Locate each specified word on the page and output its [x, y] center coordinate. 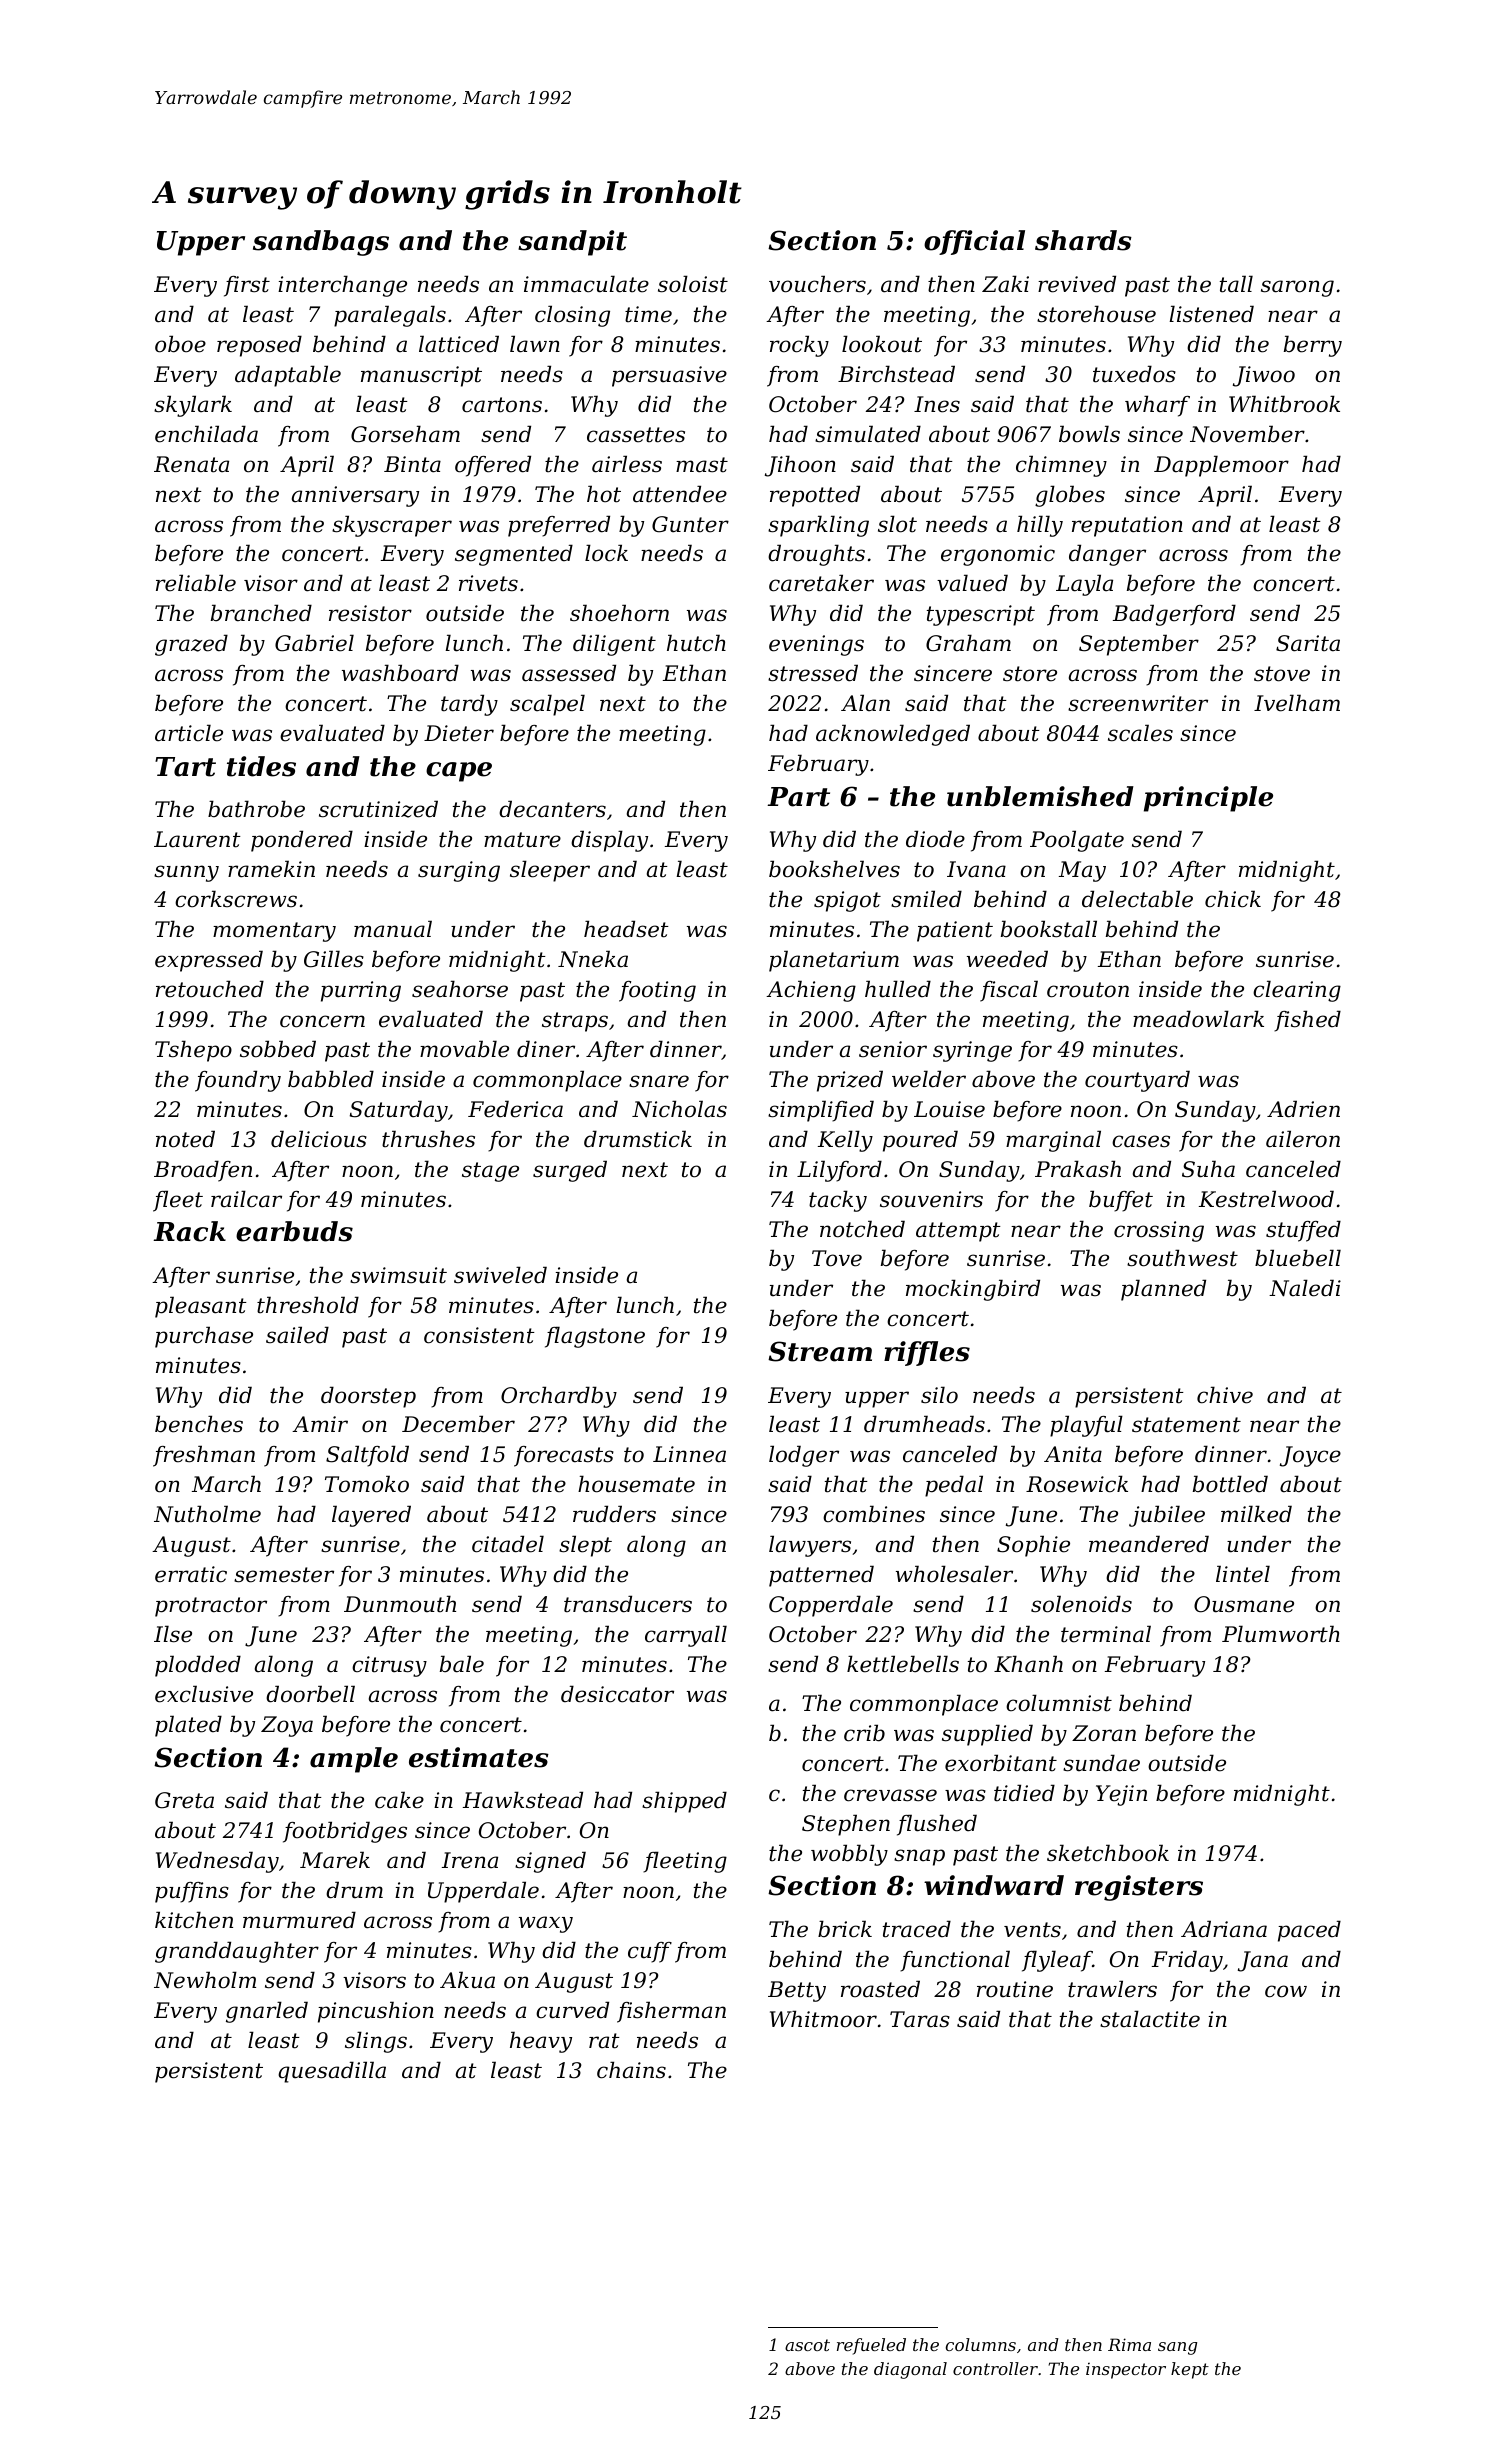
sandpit [572, 243]
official [974, 242]
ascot [807, 2345]
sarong [1297, 288]
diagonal [910, 2370]
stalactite [1150, 2019]
